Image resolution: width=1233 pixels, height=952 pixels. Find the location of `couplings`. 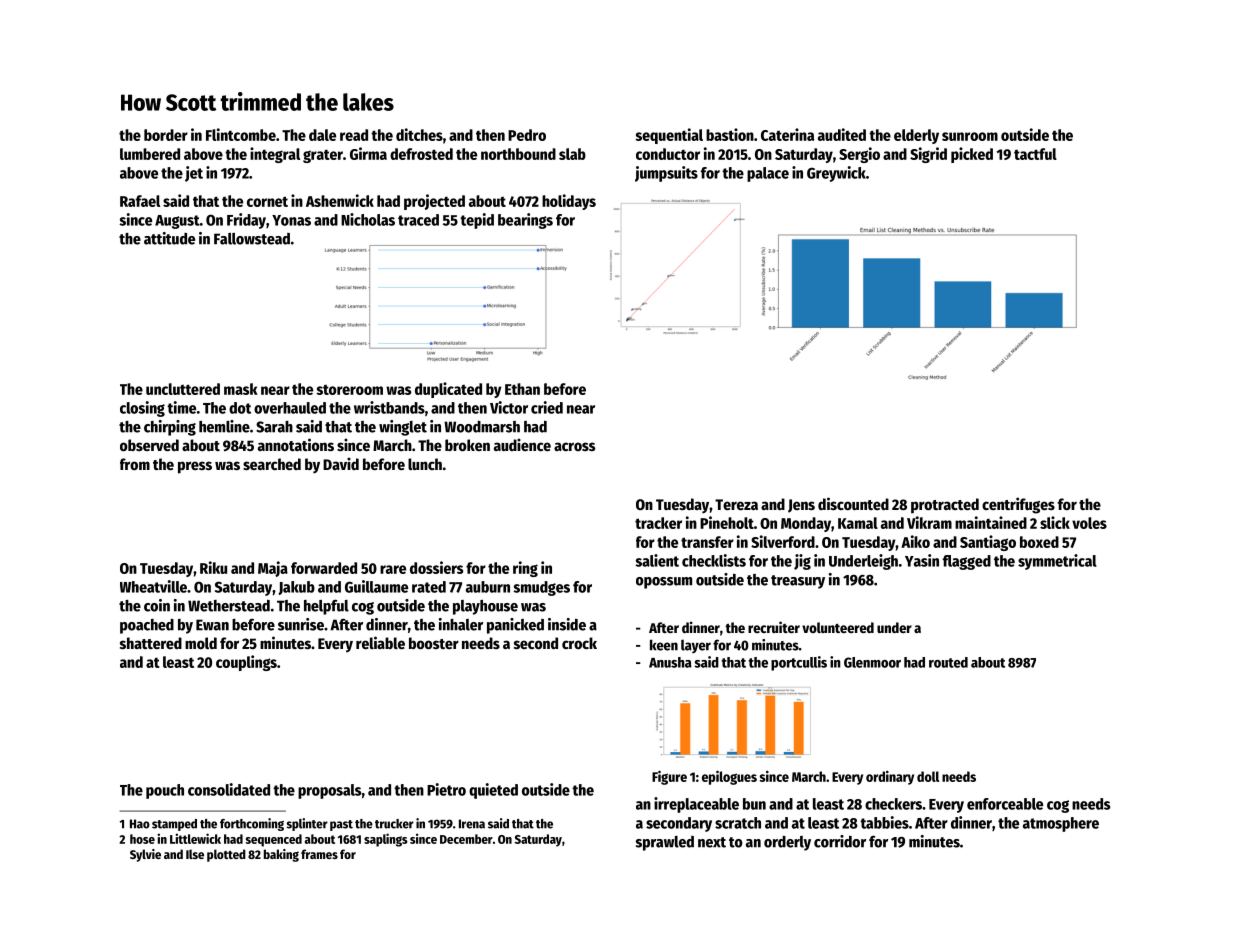

couplings is located at coordinates (246, 663).
